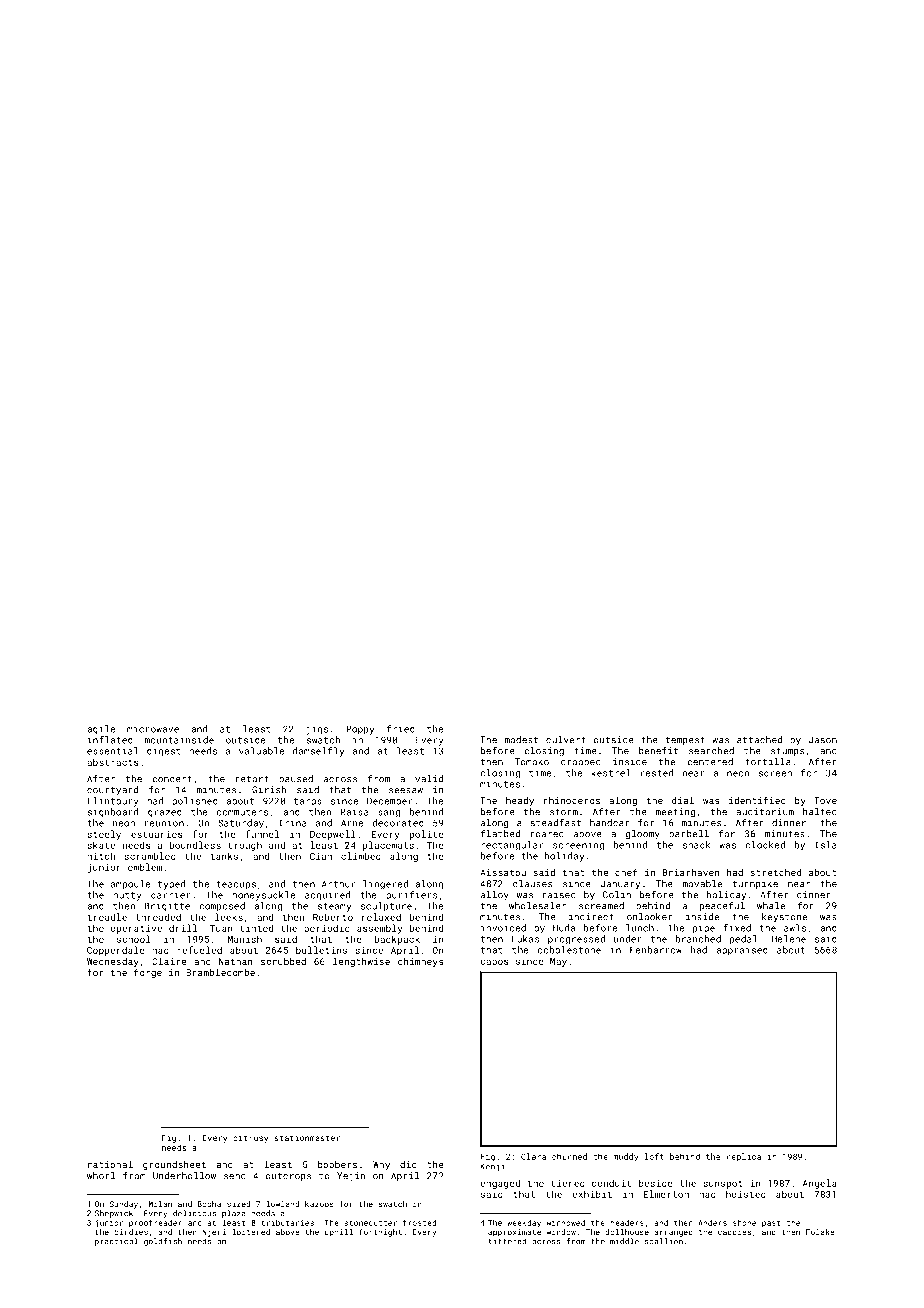  What do you see at coordinates (318, 752) in the image?
I see `damselfly` at bounding box center [318, 752].
